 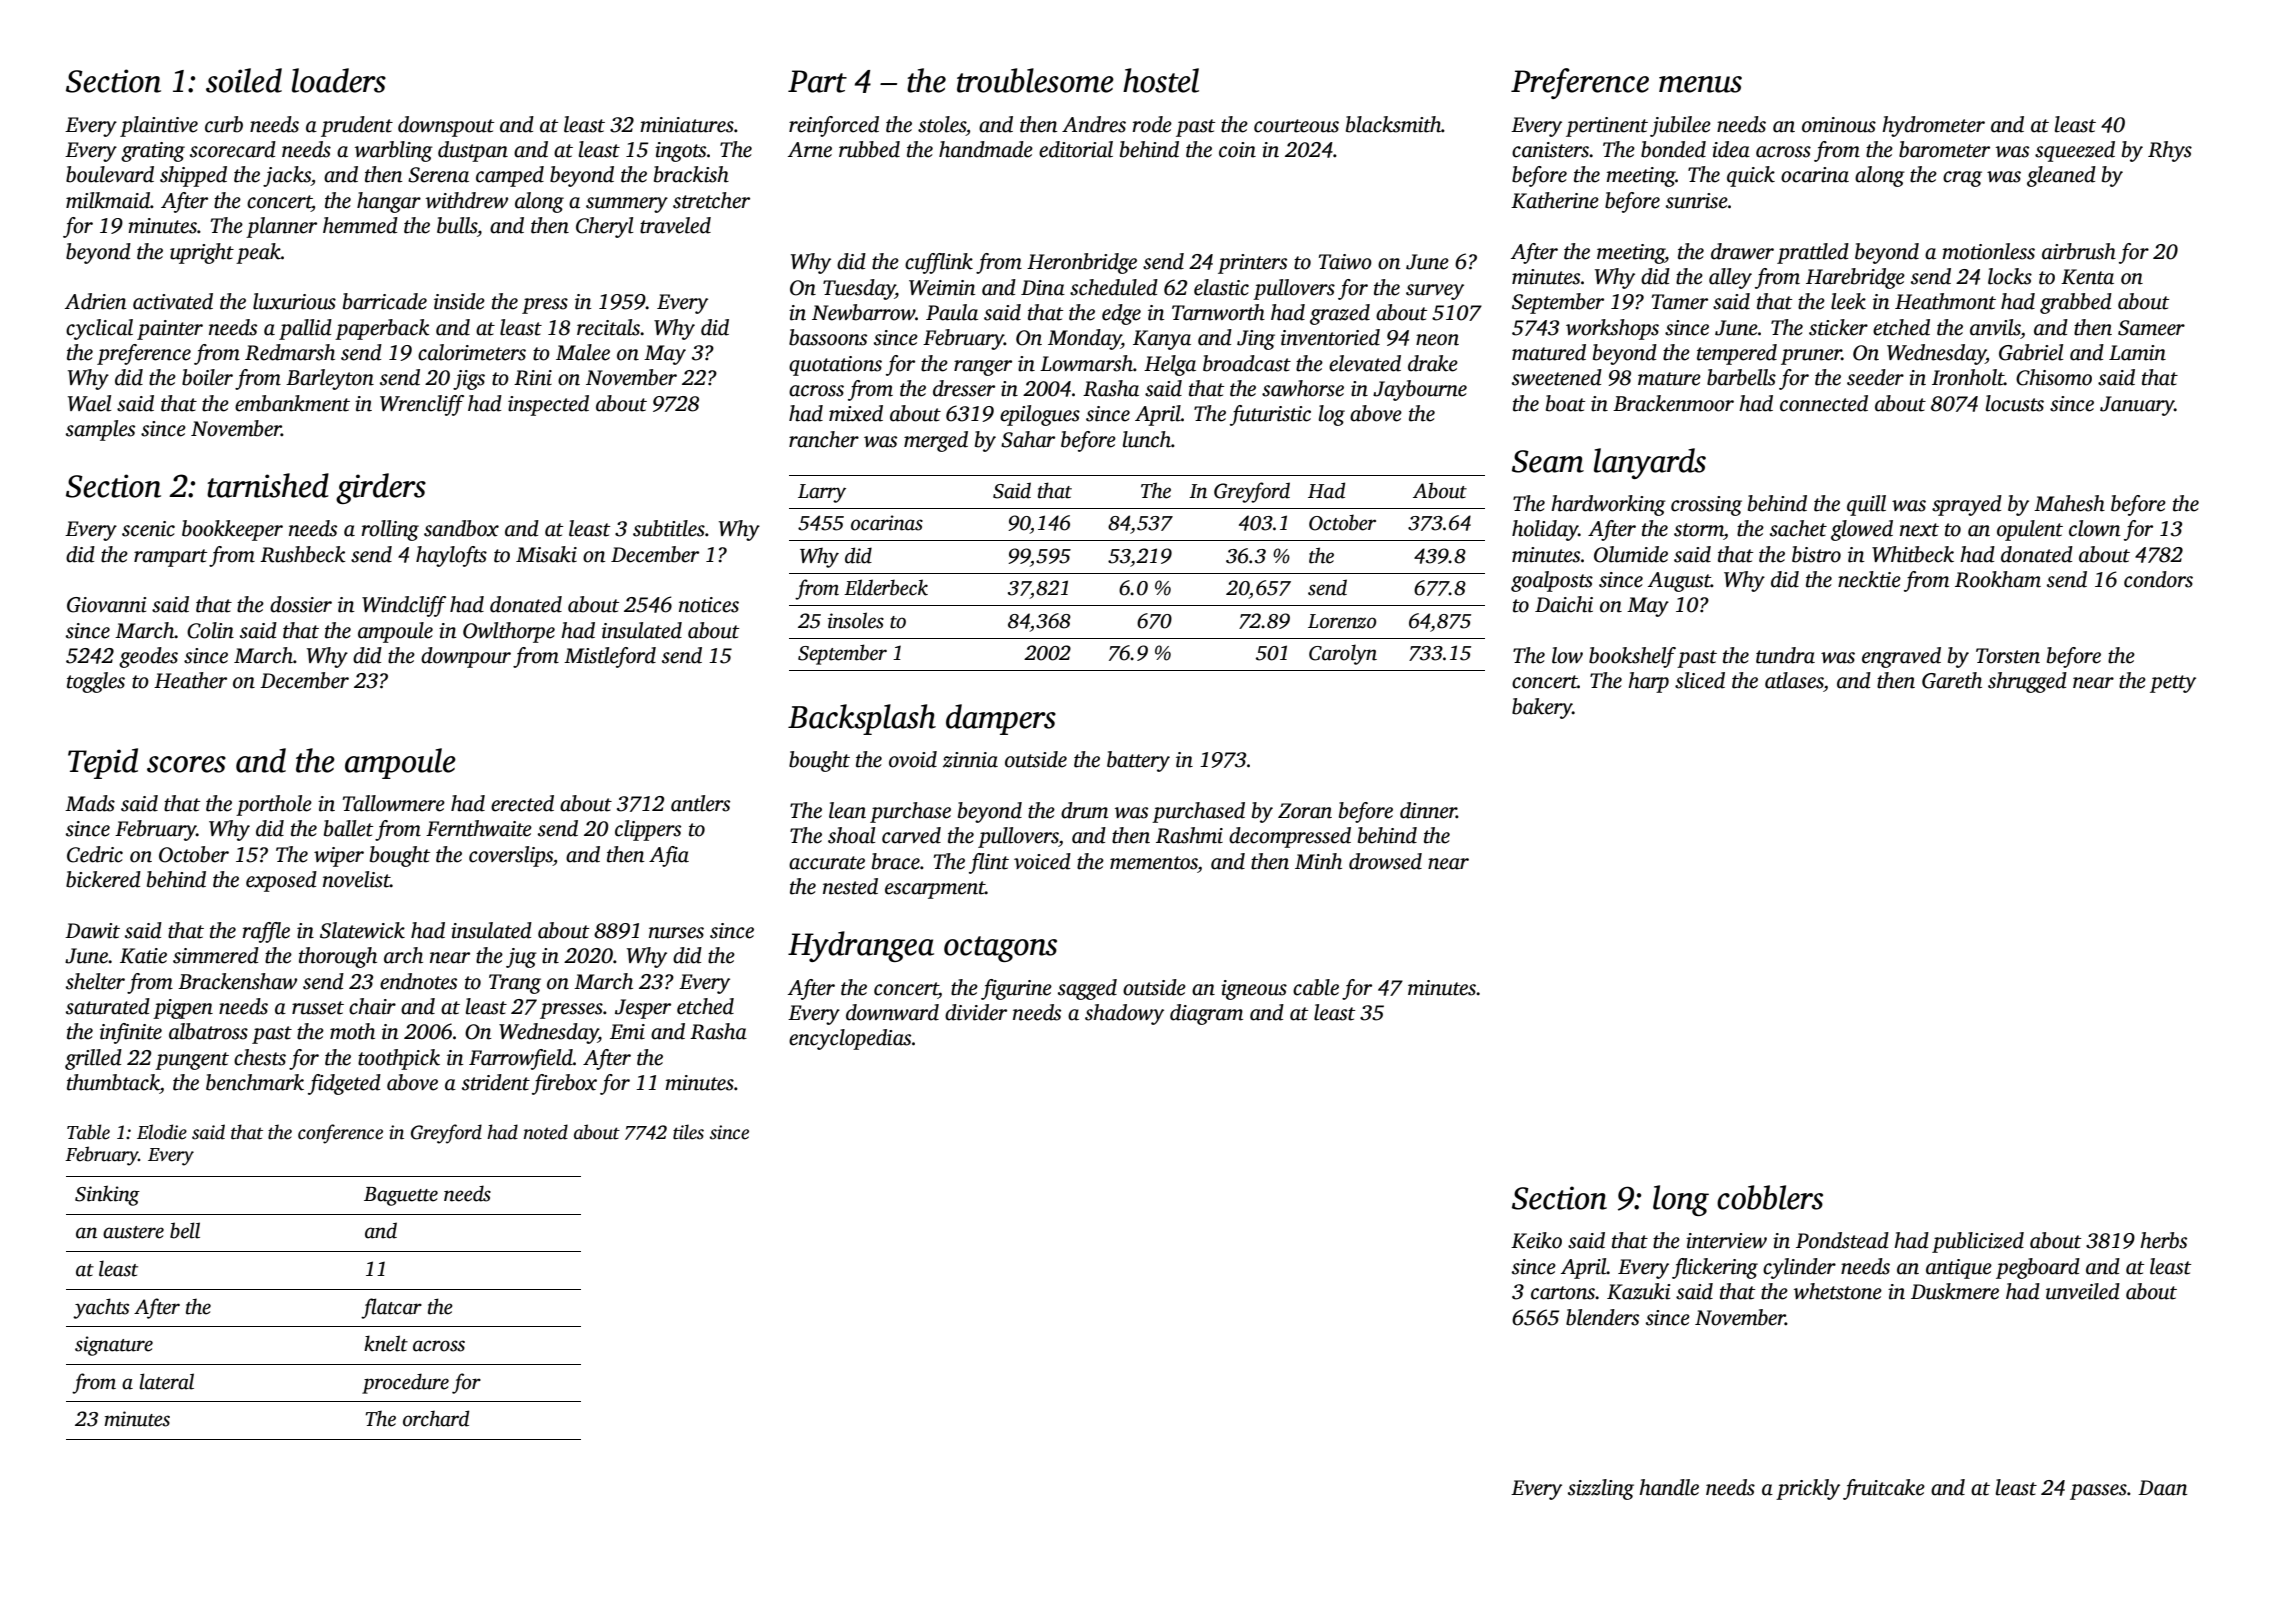 I want to click on lunch, so click(x=1147, y=439).
